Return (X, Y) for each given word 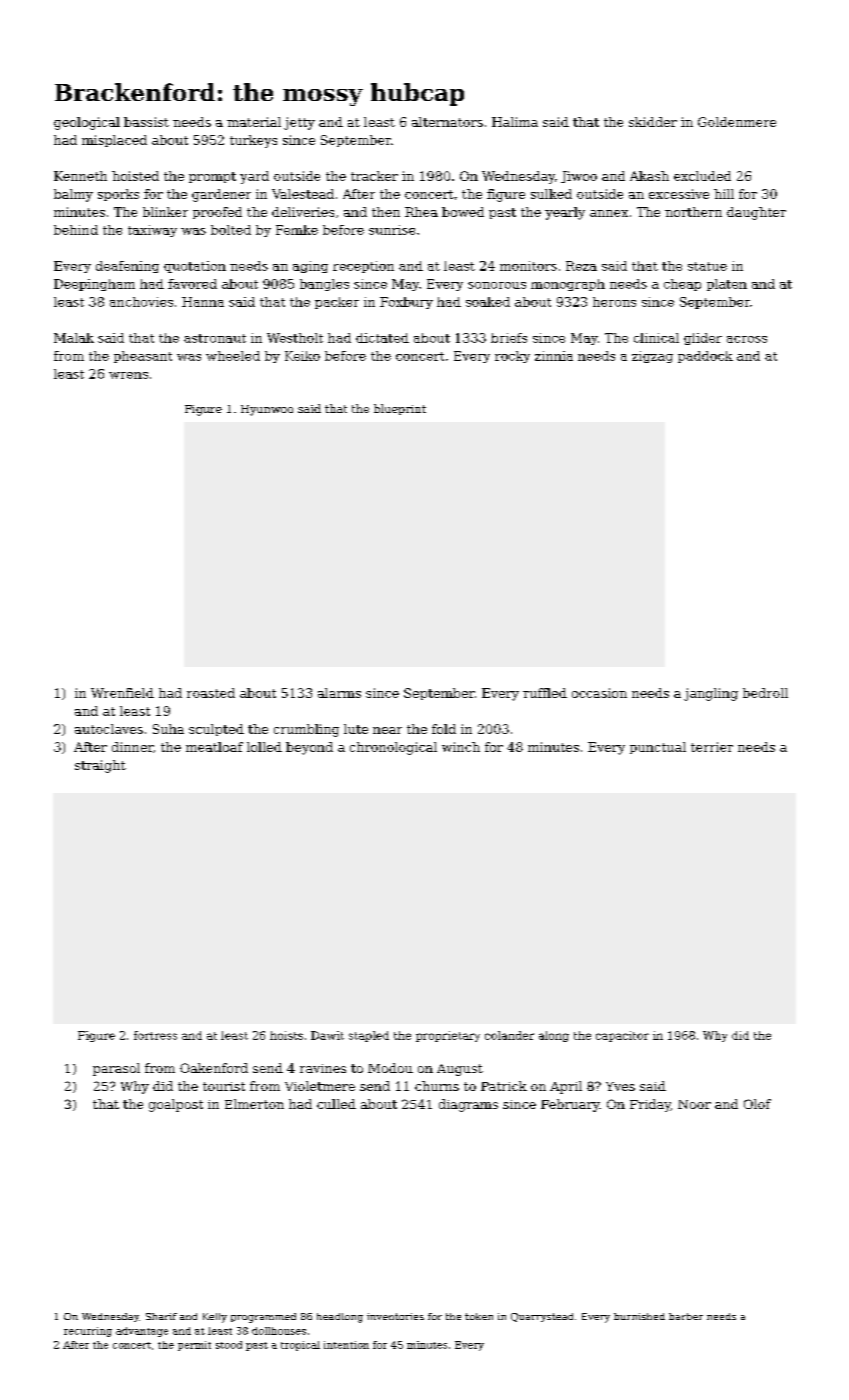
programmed (263, 1318)
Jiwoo (579, 177)
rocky (512, 357)
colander (509, 1035)
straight (100, 766)
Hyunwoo (267, 410)
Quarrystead (542, 1317)
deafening (127, 267)
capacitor (622, 1036)
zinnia (554, 356)
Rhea (421, 212)
